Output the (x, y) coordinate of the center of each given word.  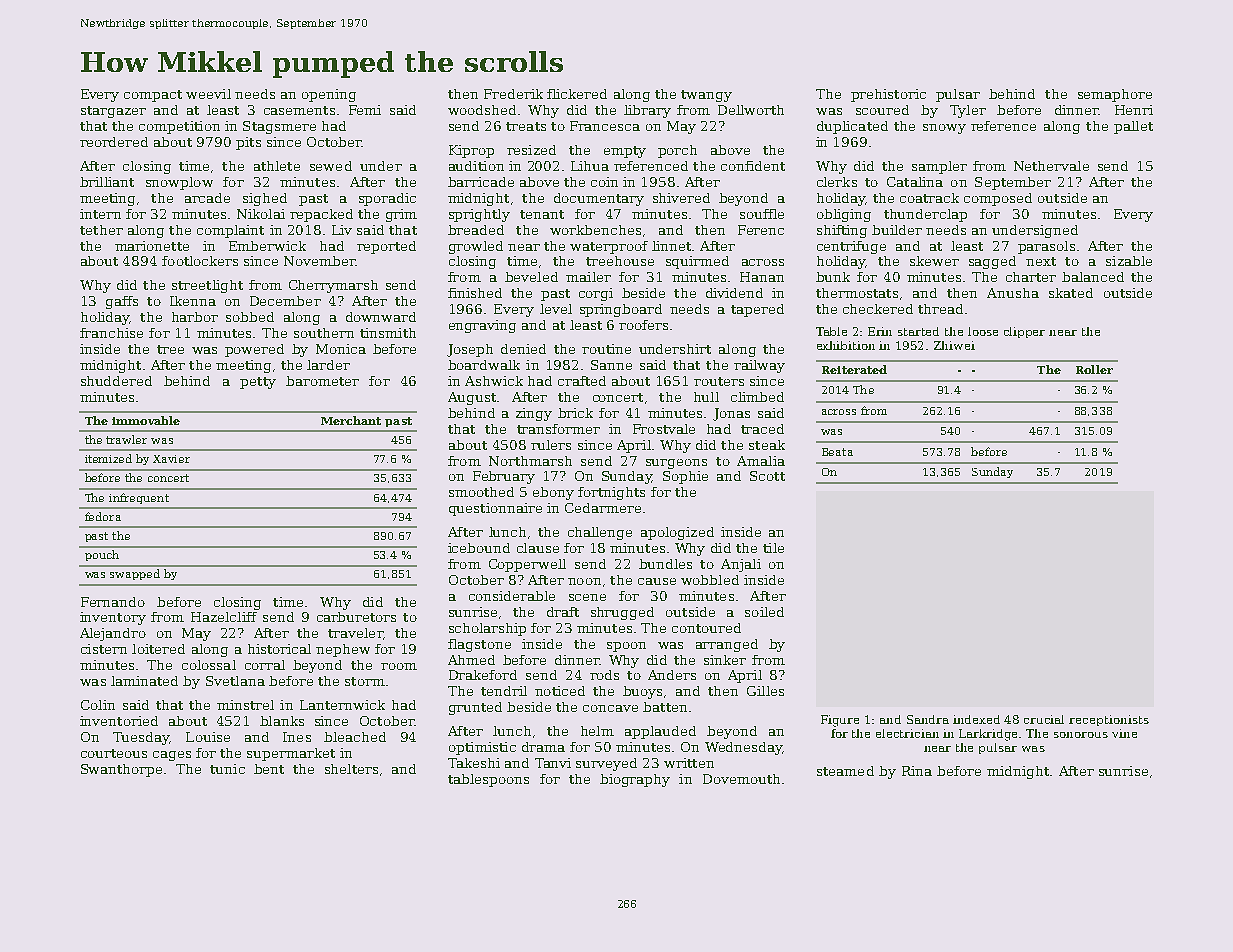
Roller (1094, 369)
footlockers (200, 261)
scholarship (487, 629)
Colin (98, 705)
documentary (599, 199)
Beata (837, 452)
